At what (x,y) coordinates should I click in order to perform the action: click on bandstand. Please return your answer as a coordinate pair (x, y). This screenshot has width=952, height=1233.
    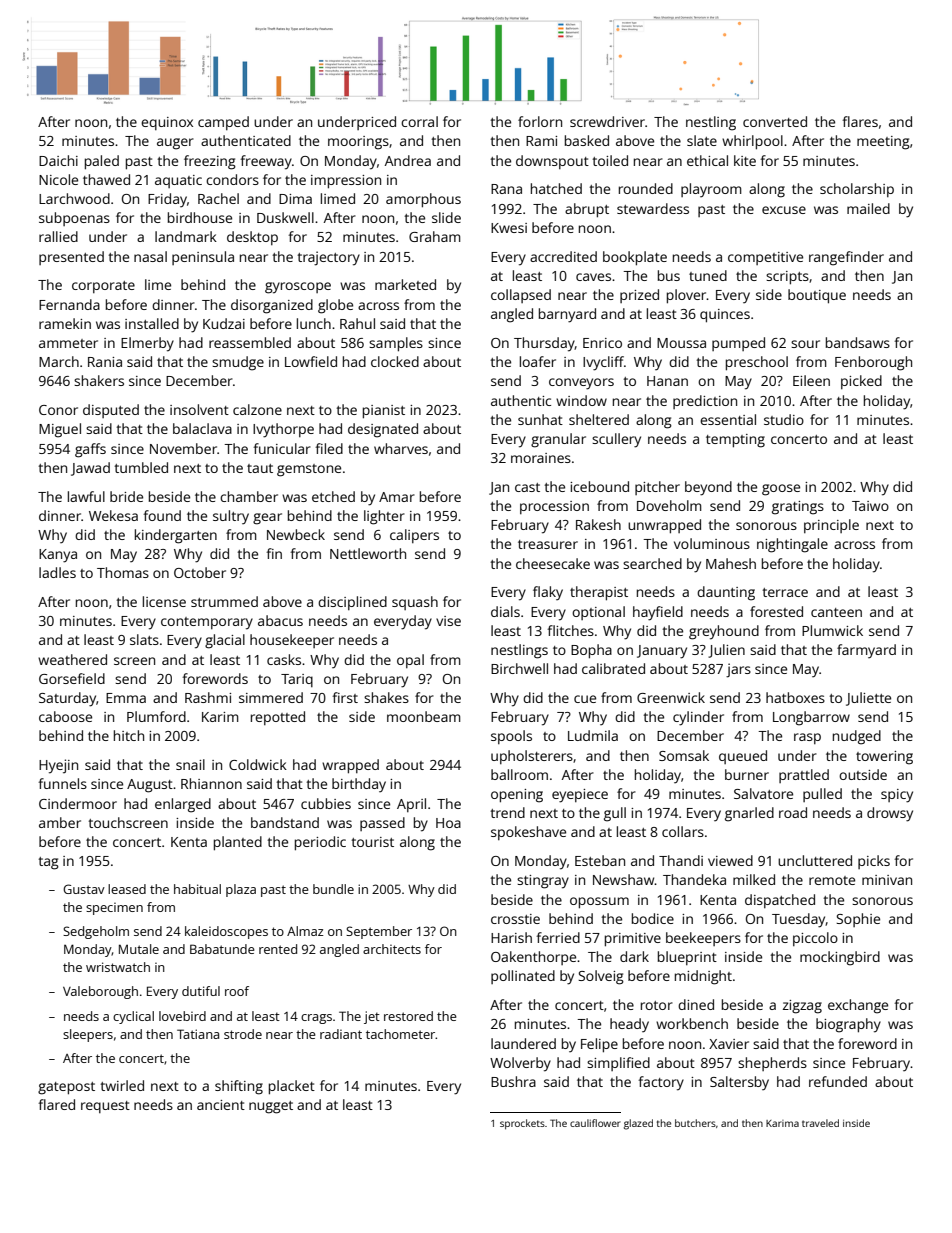
    Looking at the image, I should click on (285, 822).
